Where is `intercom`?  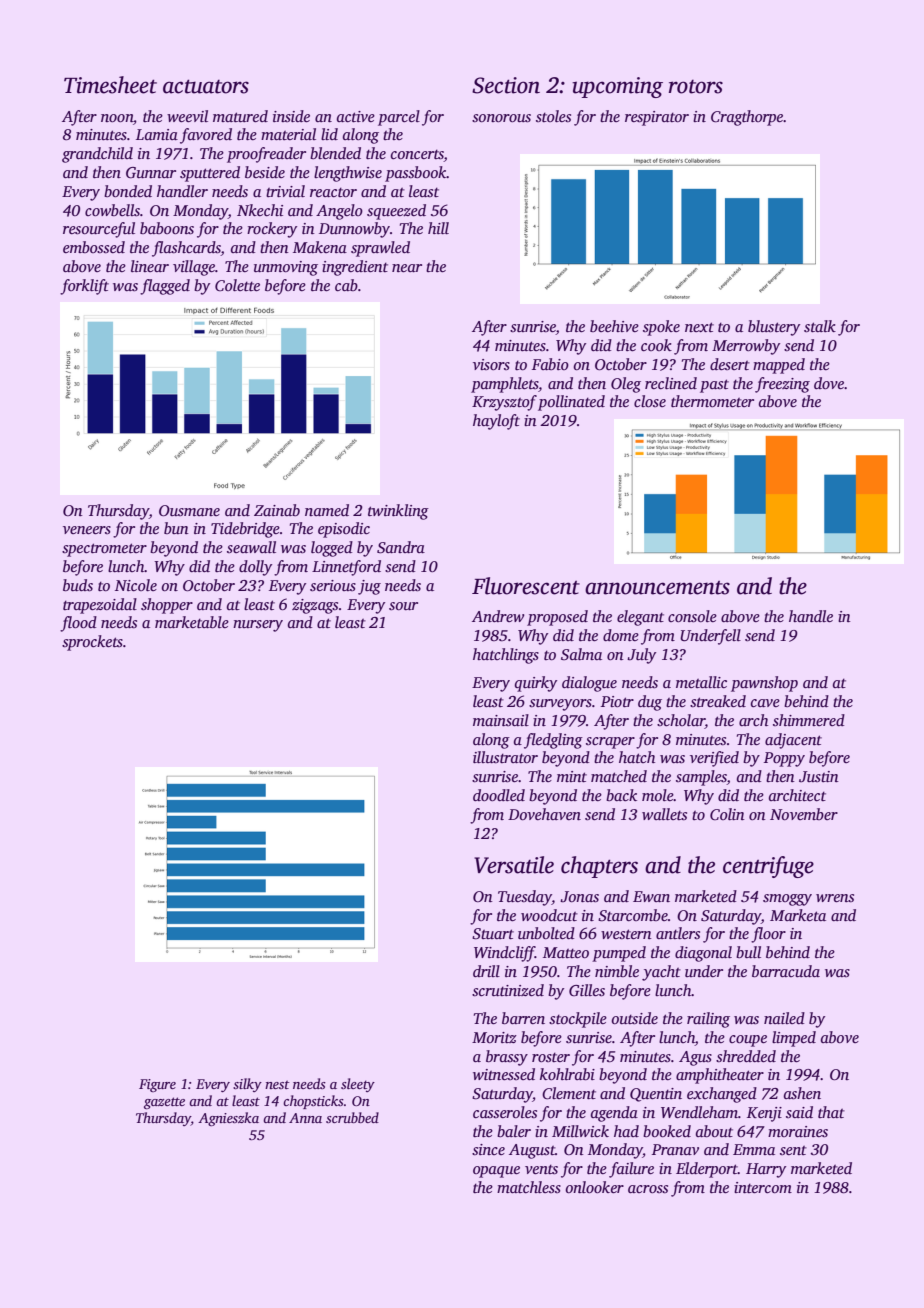 intercom is located at coordinates (763, 1187).
